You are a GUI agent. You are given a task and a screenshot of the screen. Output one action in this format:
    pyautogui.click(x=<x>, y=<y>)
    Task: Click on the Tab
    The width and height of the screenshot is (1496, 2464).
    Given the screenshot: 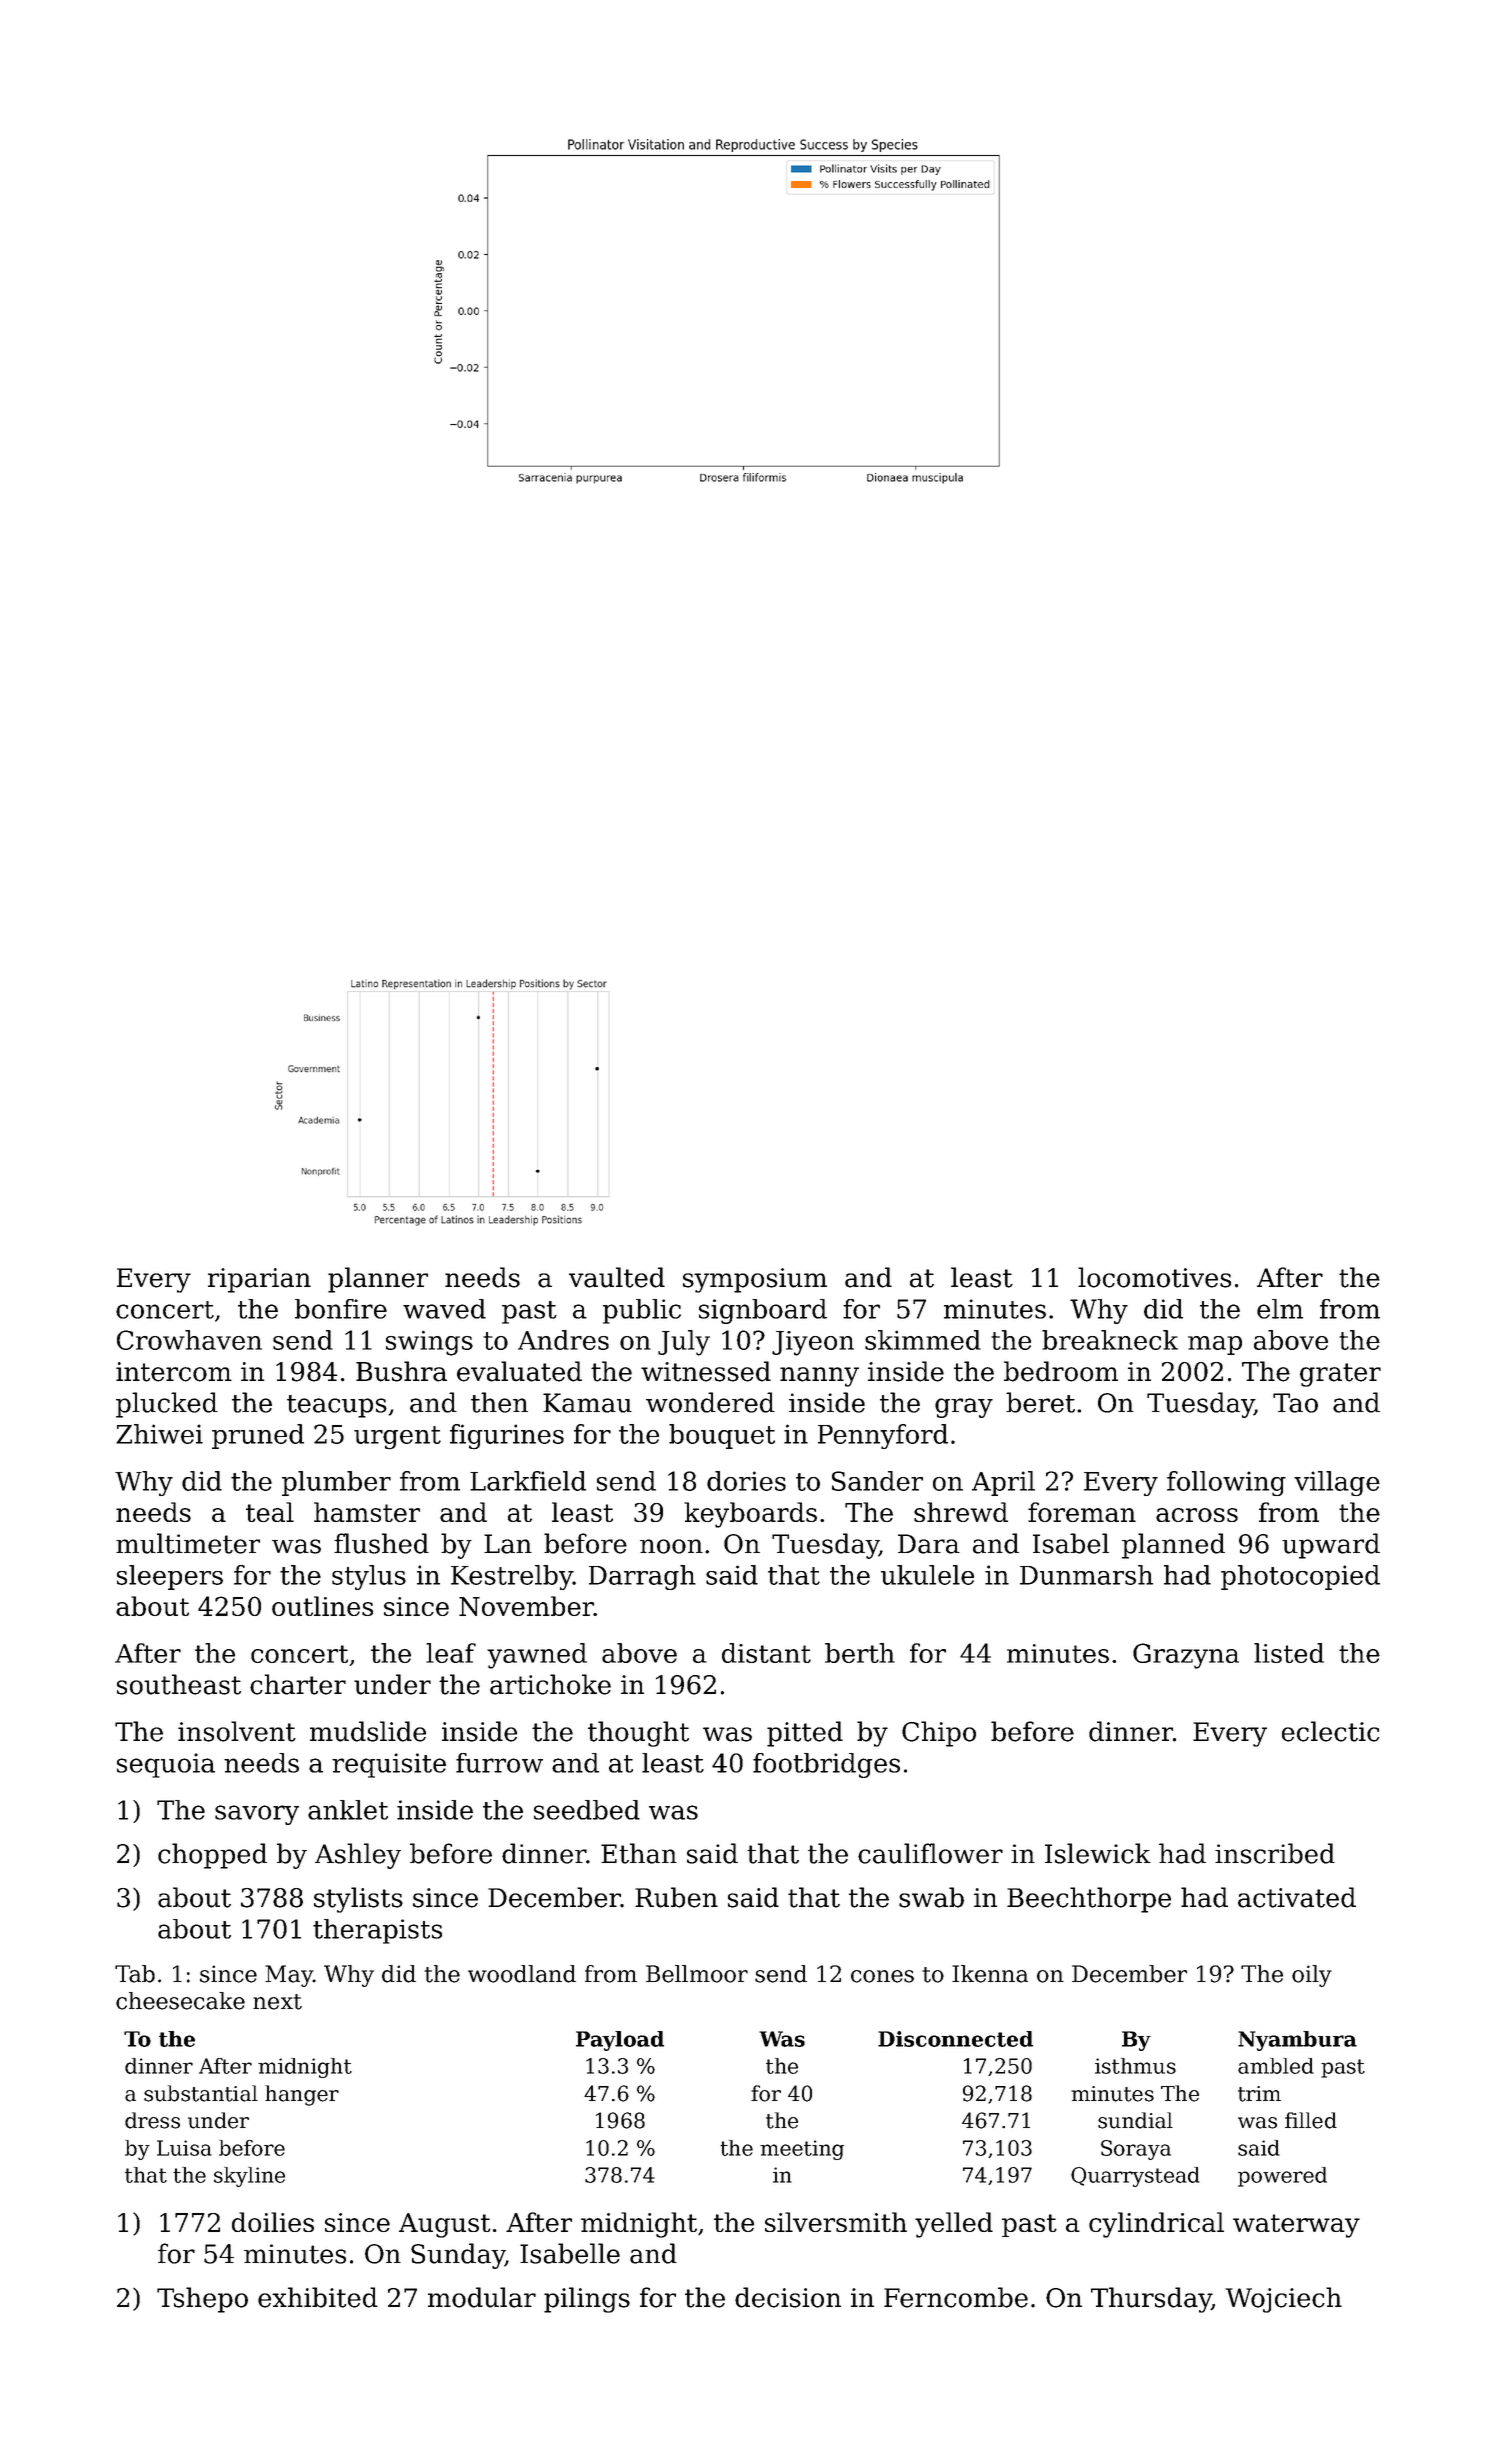 What is the action you would take?
    pyautogui.click(x=135, y=1974)
